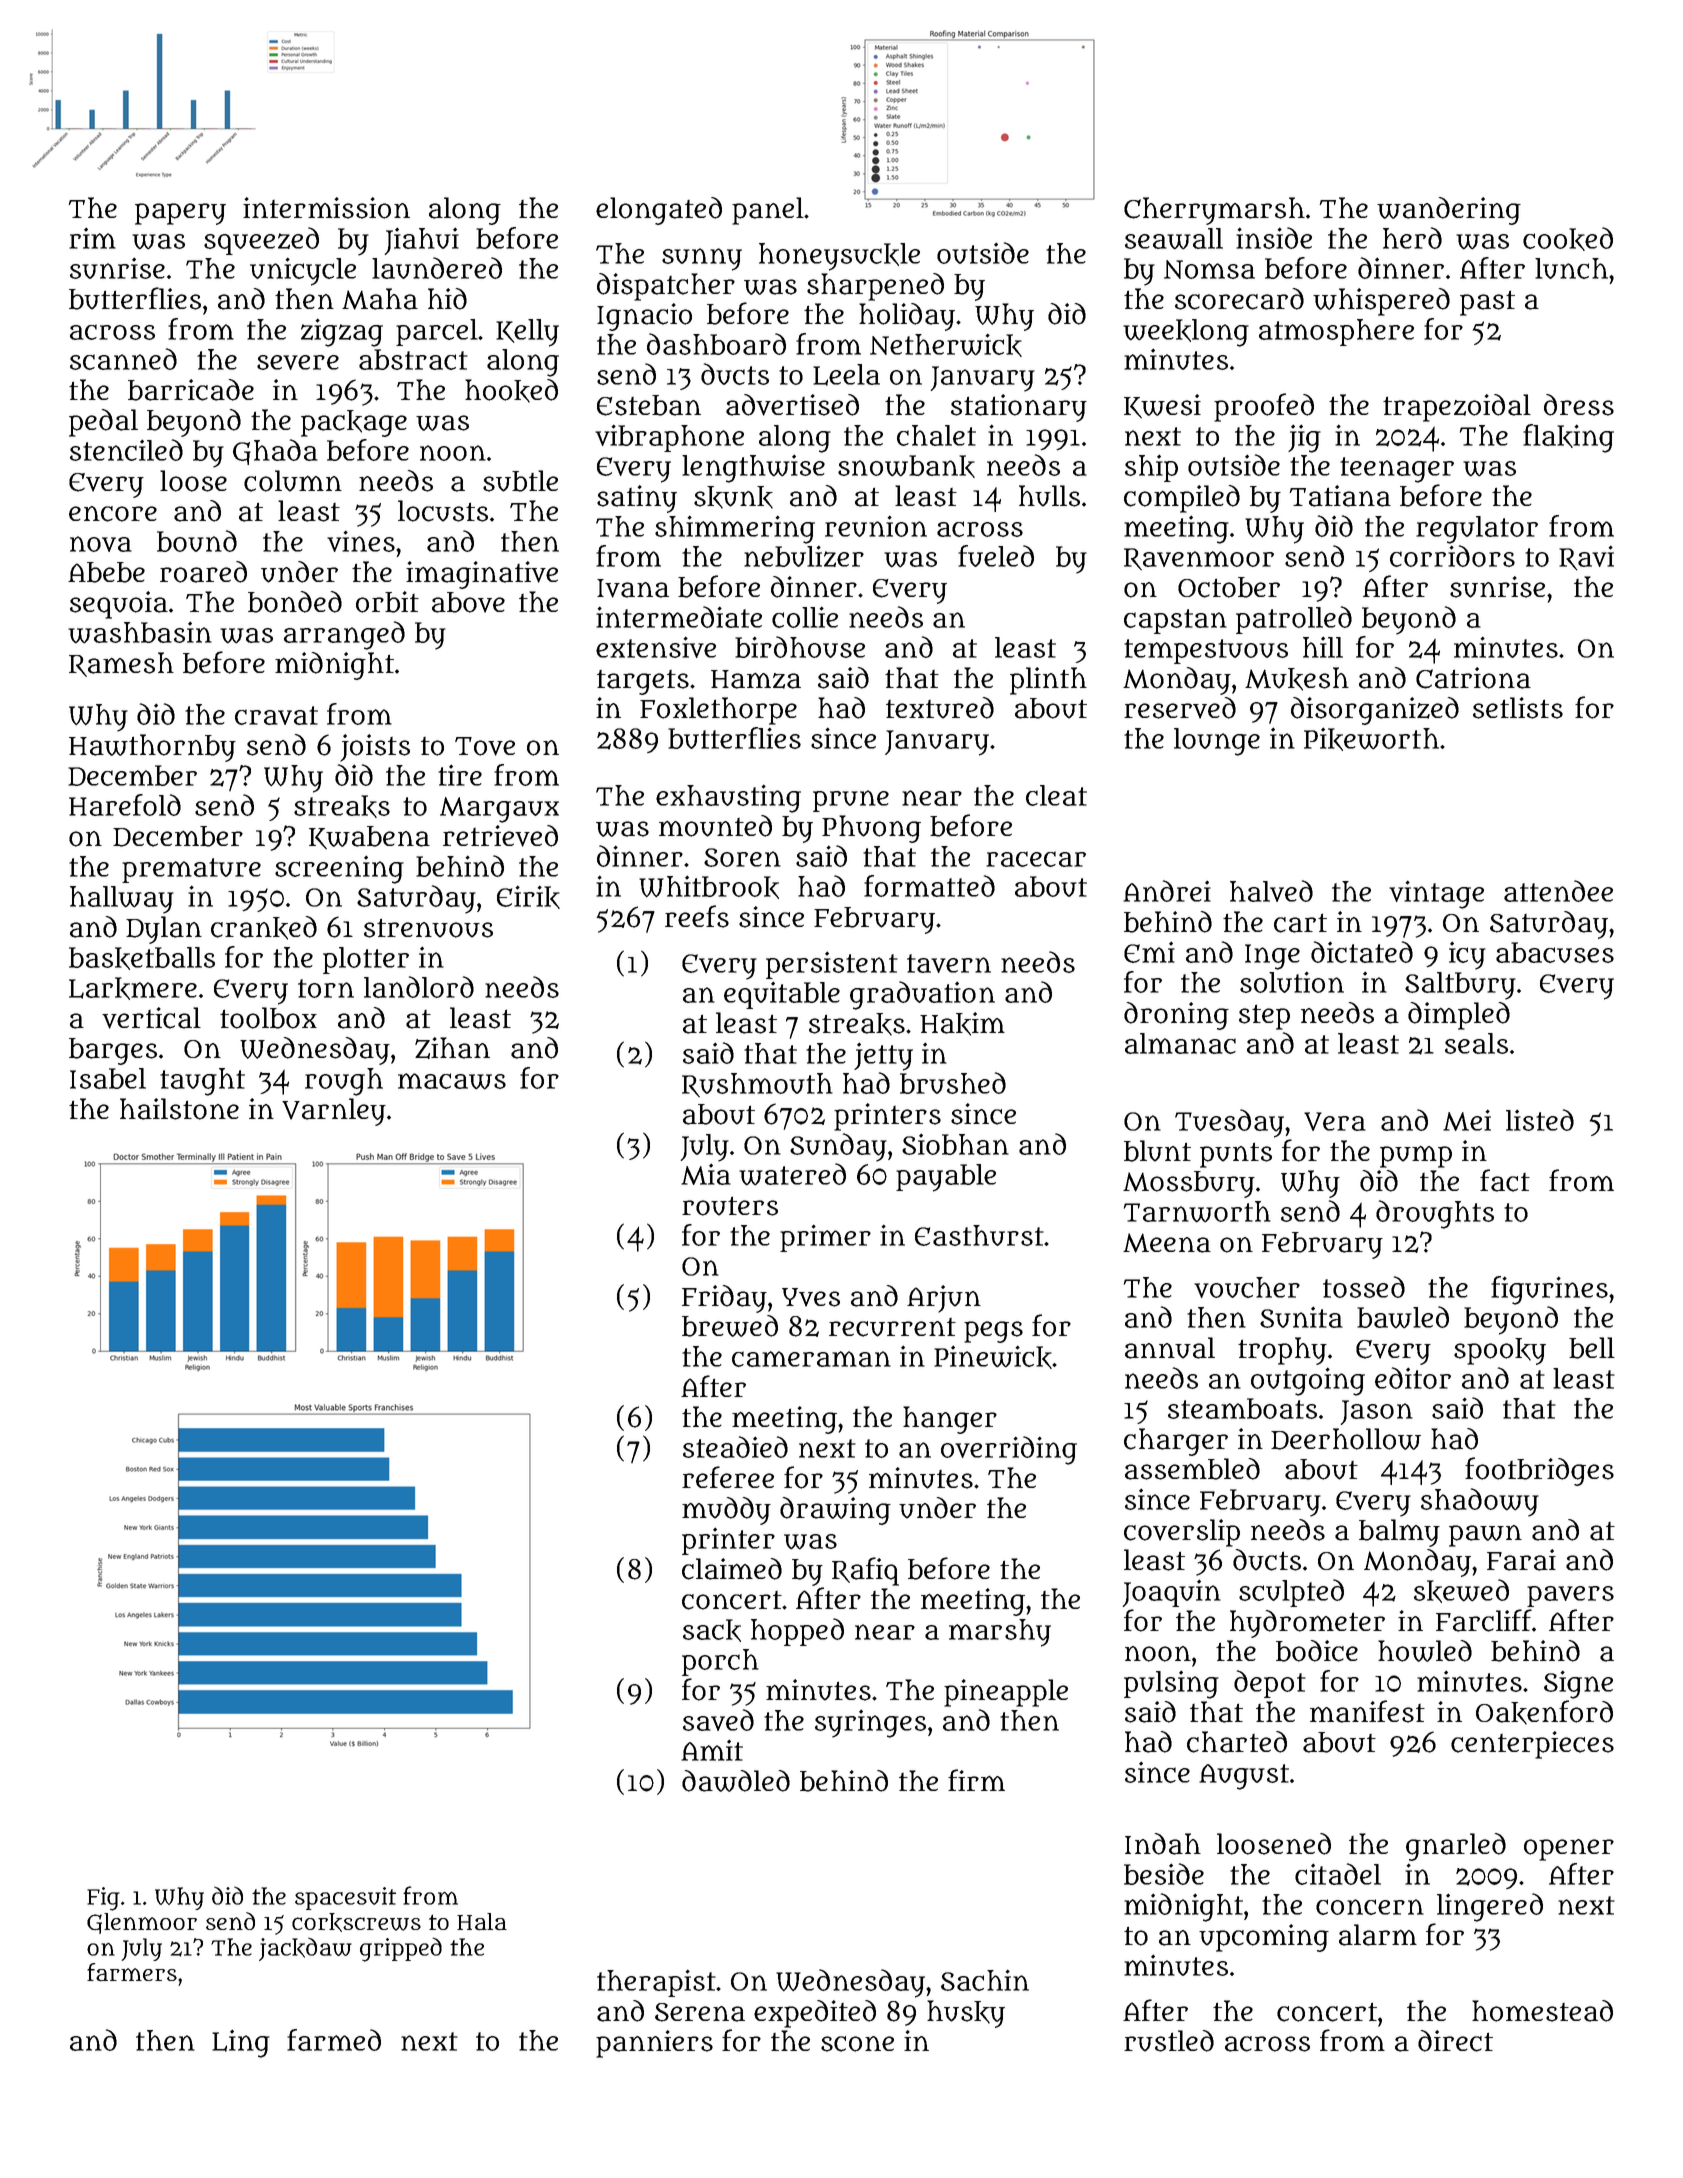  What do you see at coordinates (1505, 1180) in the screenshot?
I see `fact` at bounding box center [1505, 1180].
